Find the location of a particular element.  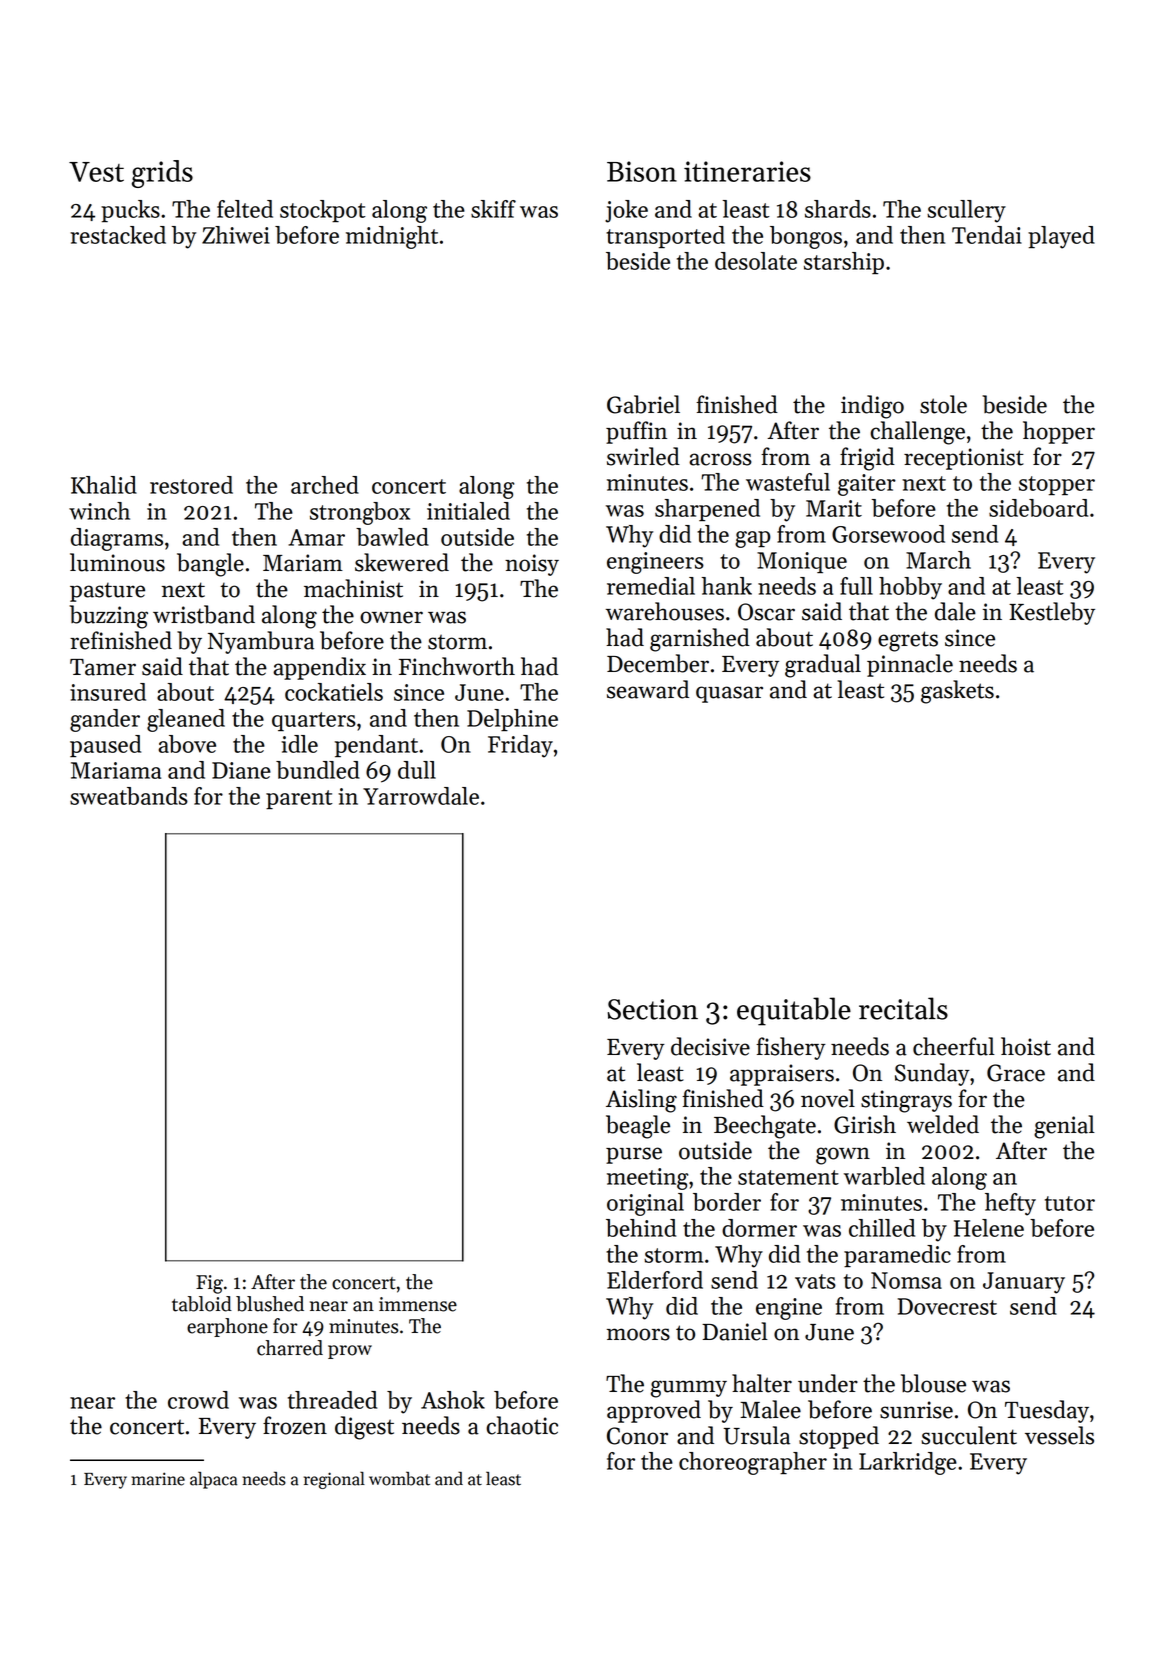

starship is located at coordinates (844, 263).
